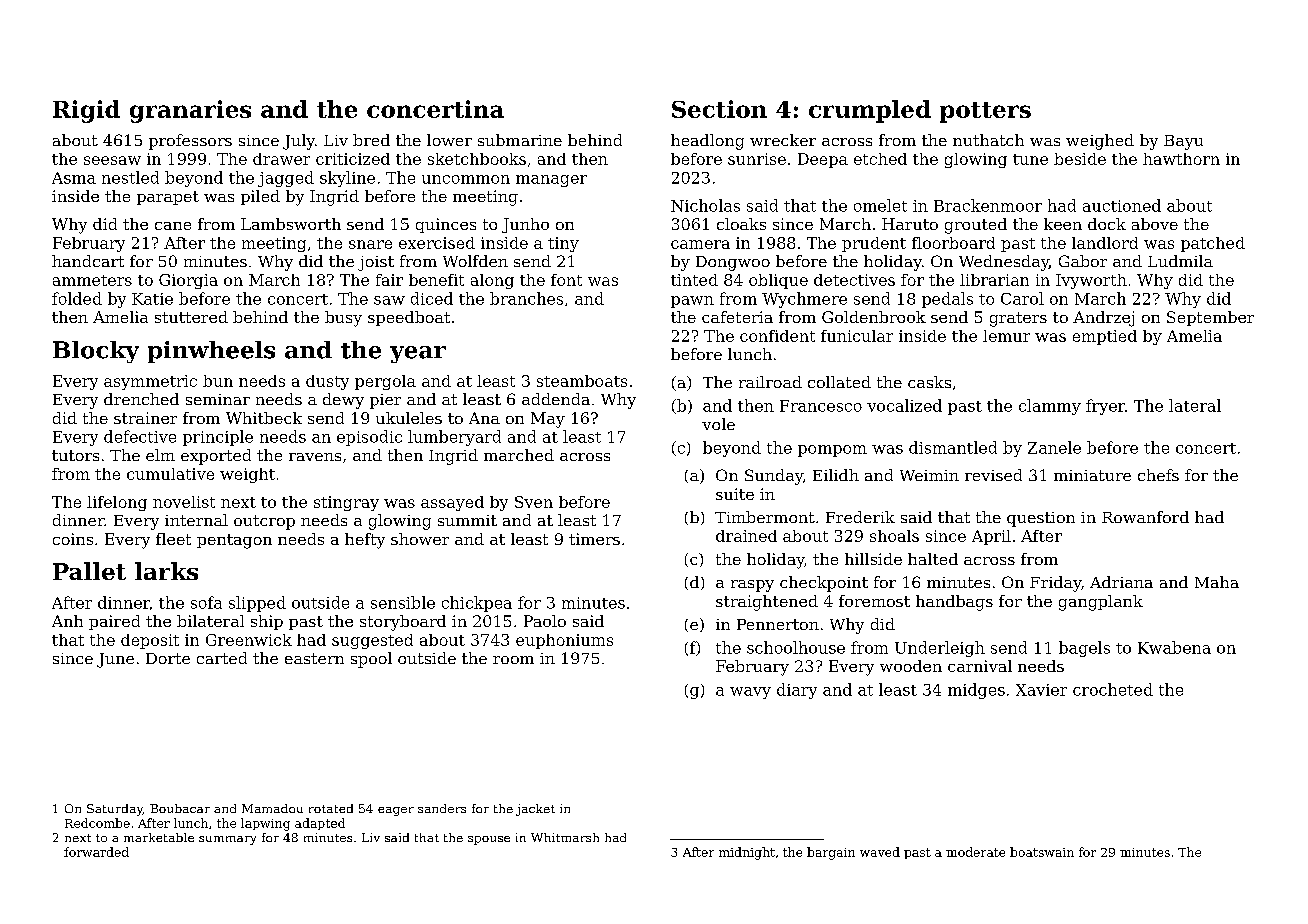  Describe the element at coordinates (86, 111) in the document. I see `Rigid` at that location.
